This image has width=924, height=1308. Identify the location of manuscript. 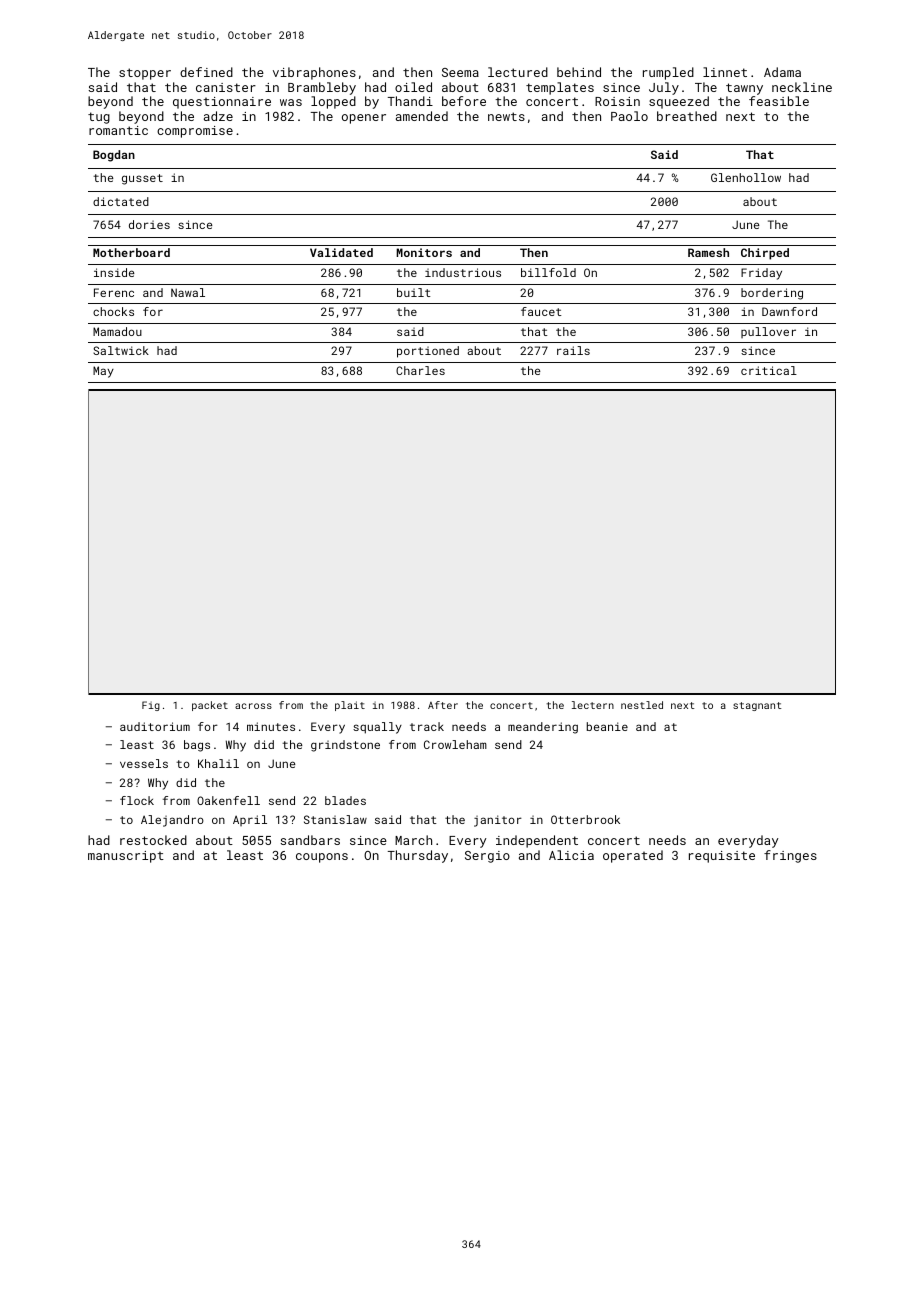
(126, 857).
